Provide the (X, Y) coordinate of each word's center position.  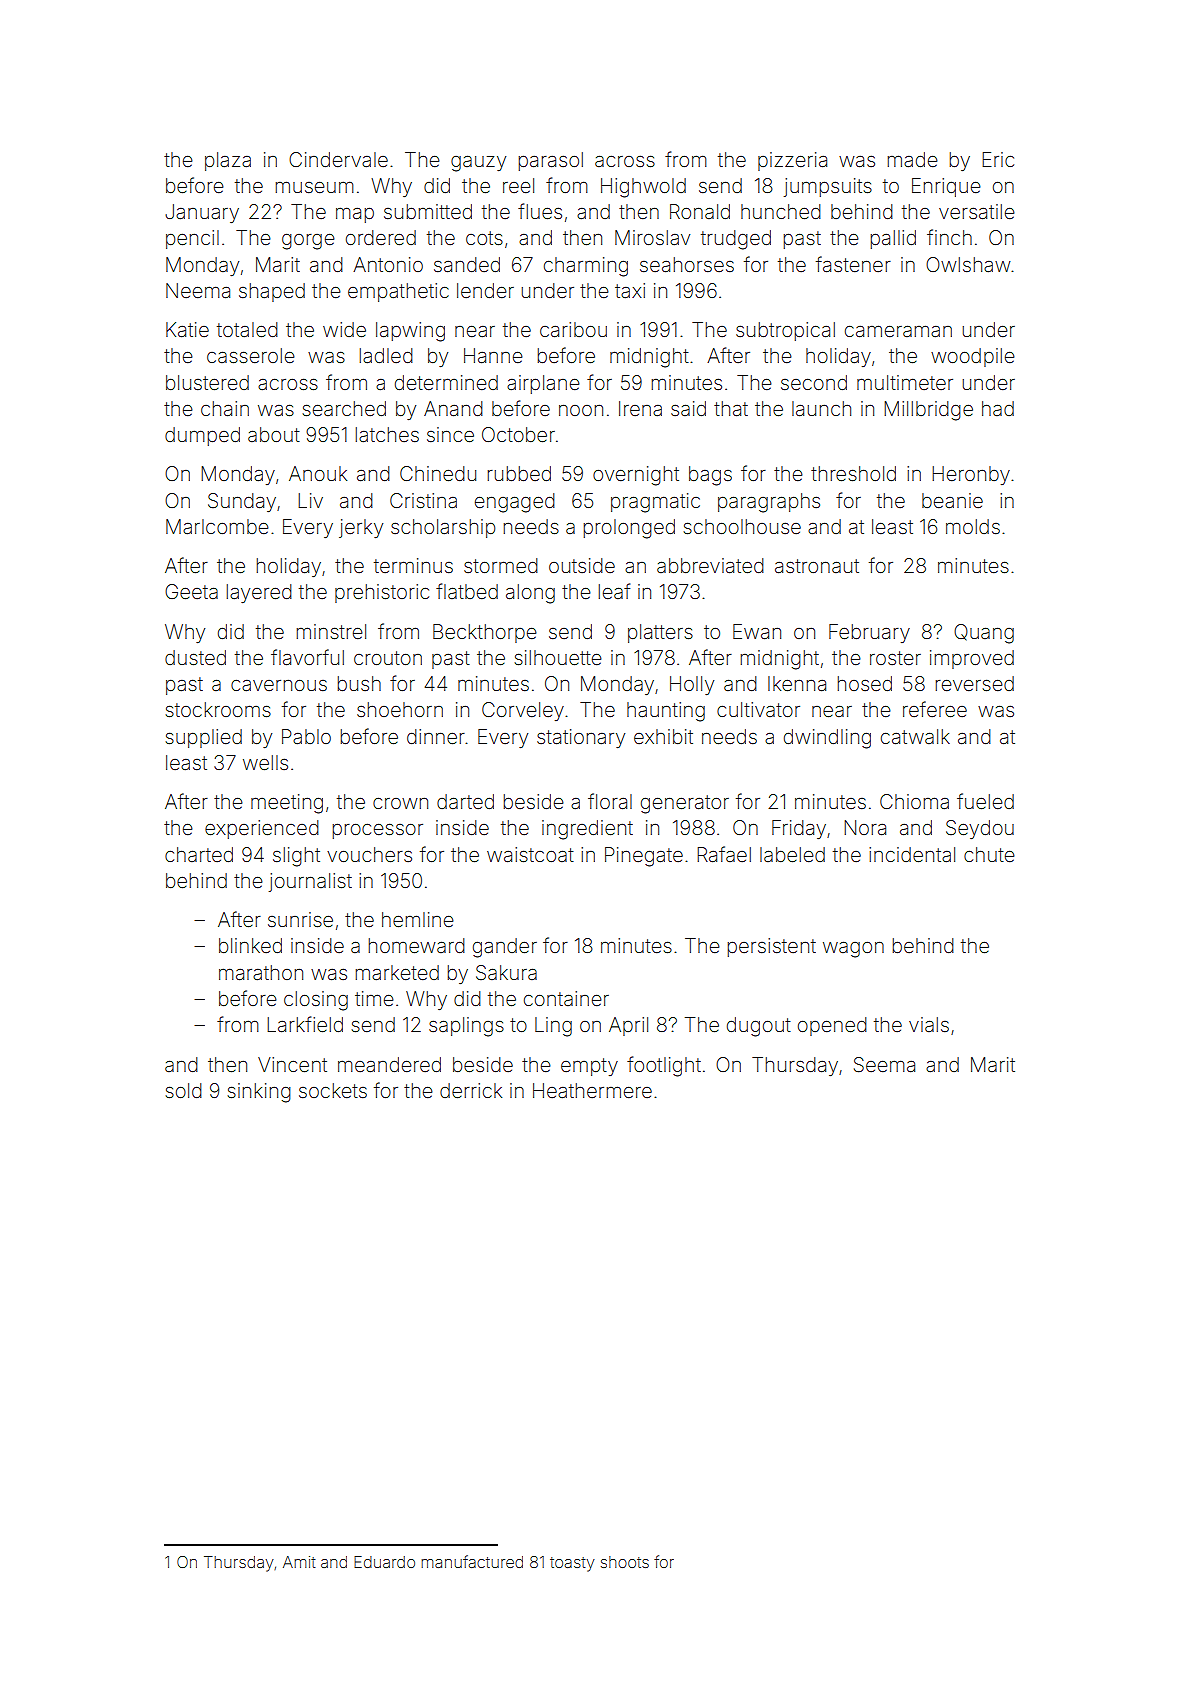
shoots (625, 1562)
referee (935, 709)
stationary (581, 738)
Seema (884, 1065)
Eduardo (384, 1562)
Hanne (493, 355)
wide (344, 329)
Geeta (191, 591)
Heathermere (592, 1090)
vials (929, 1024)
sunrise (300, 919)
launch (821, 408)
